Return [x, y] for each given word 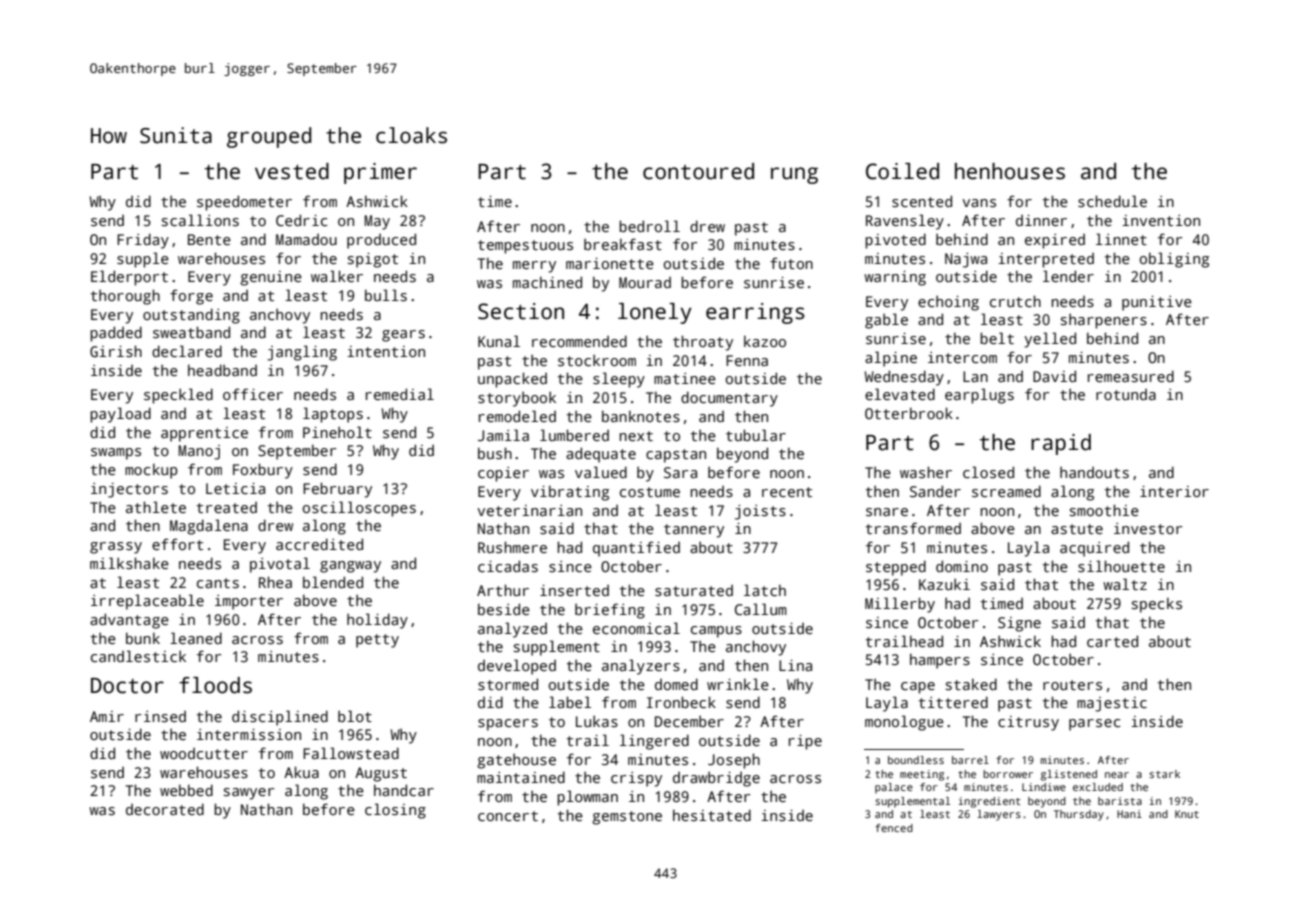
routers [1072, 685]
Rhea [275, 582]
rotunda [1126, 394]
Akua [301, 772]
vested [292, 171]
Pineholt [337, 432]
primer [380, 173]
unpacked [512, 380]
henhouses [1010, 171]
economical [636, 628]
